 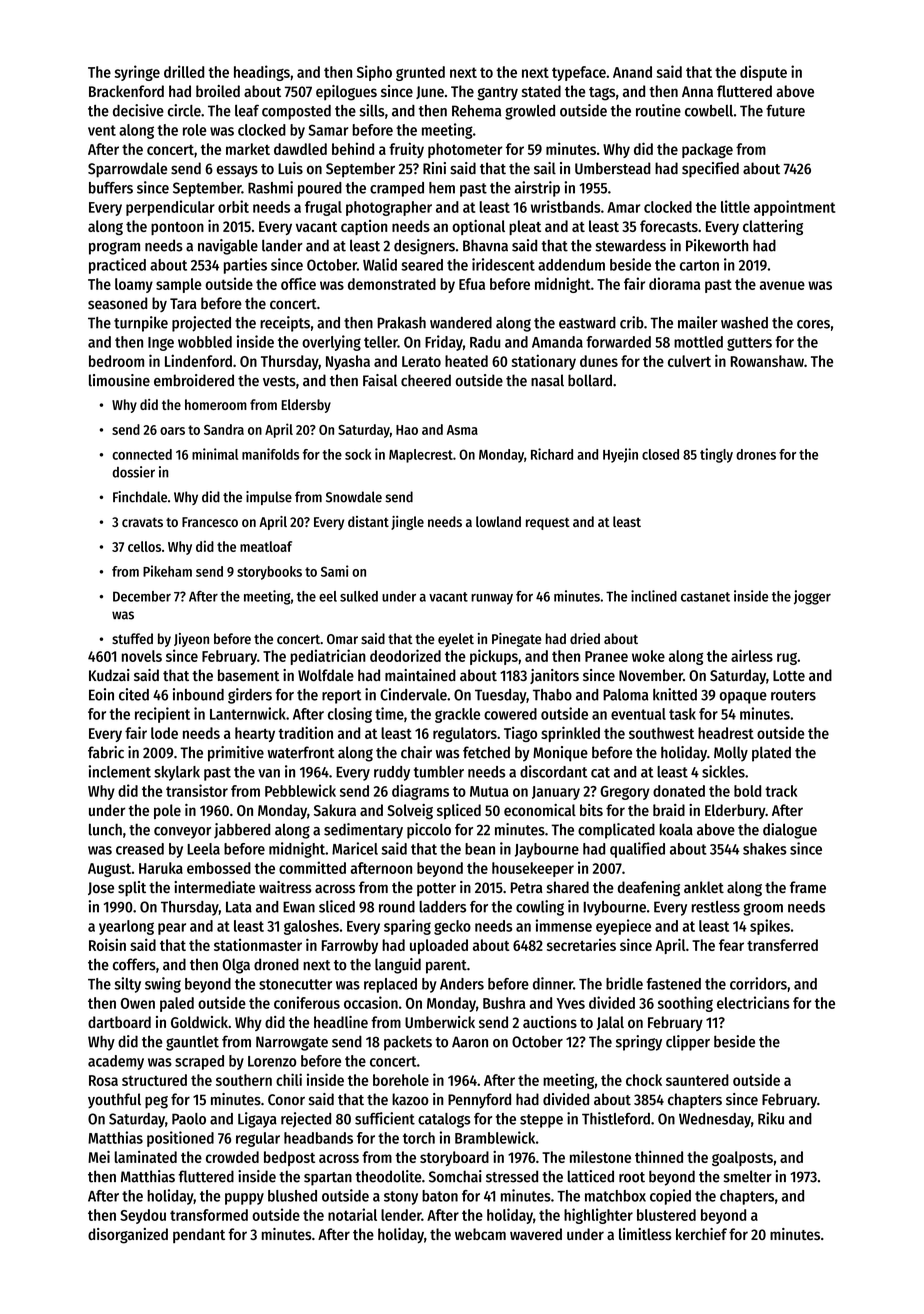 I want to click on Riku, so click(x=771, y=1118).
